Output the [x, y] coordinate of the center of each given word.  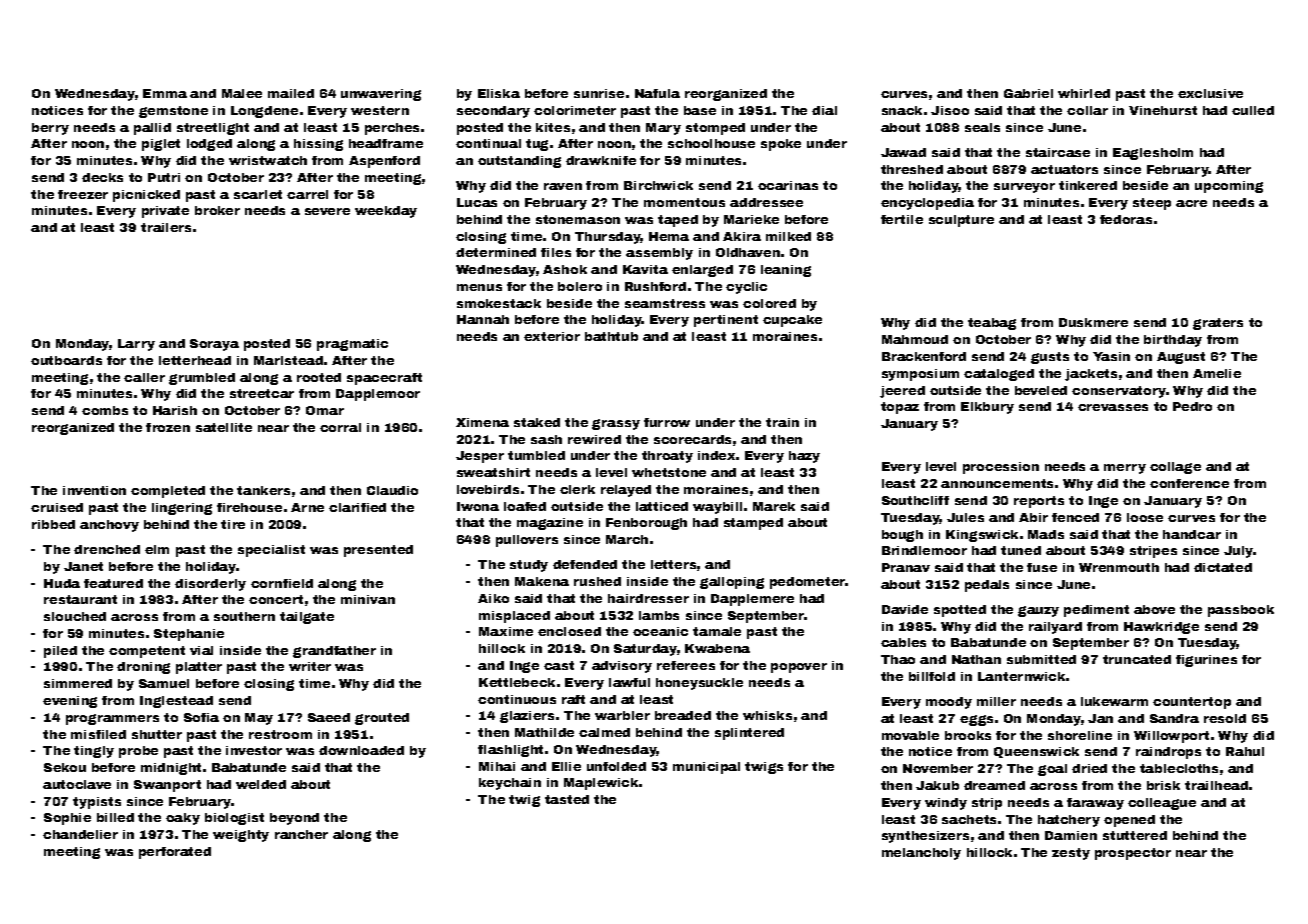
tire [233, 524]
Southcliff [915, 500]
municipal [706, 768]
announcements [997, 483]
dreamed [994, 785]
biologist [234, 819]
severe [327, 211]
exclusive [1210, 93]
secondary [493, 112]
